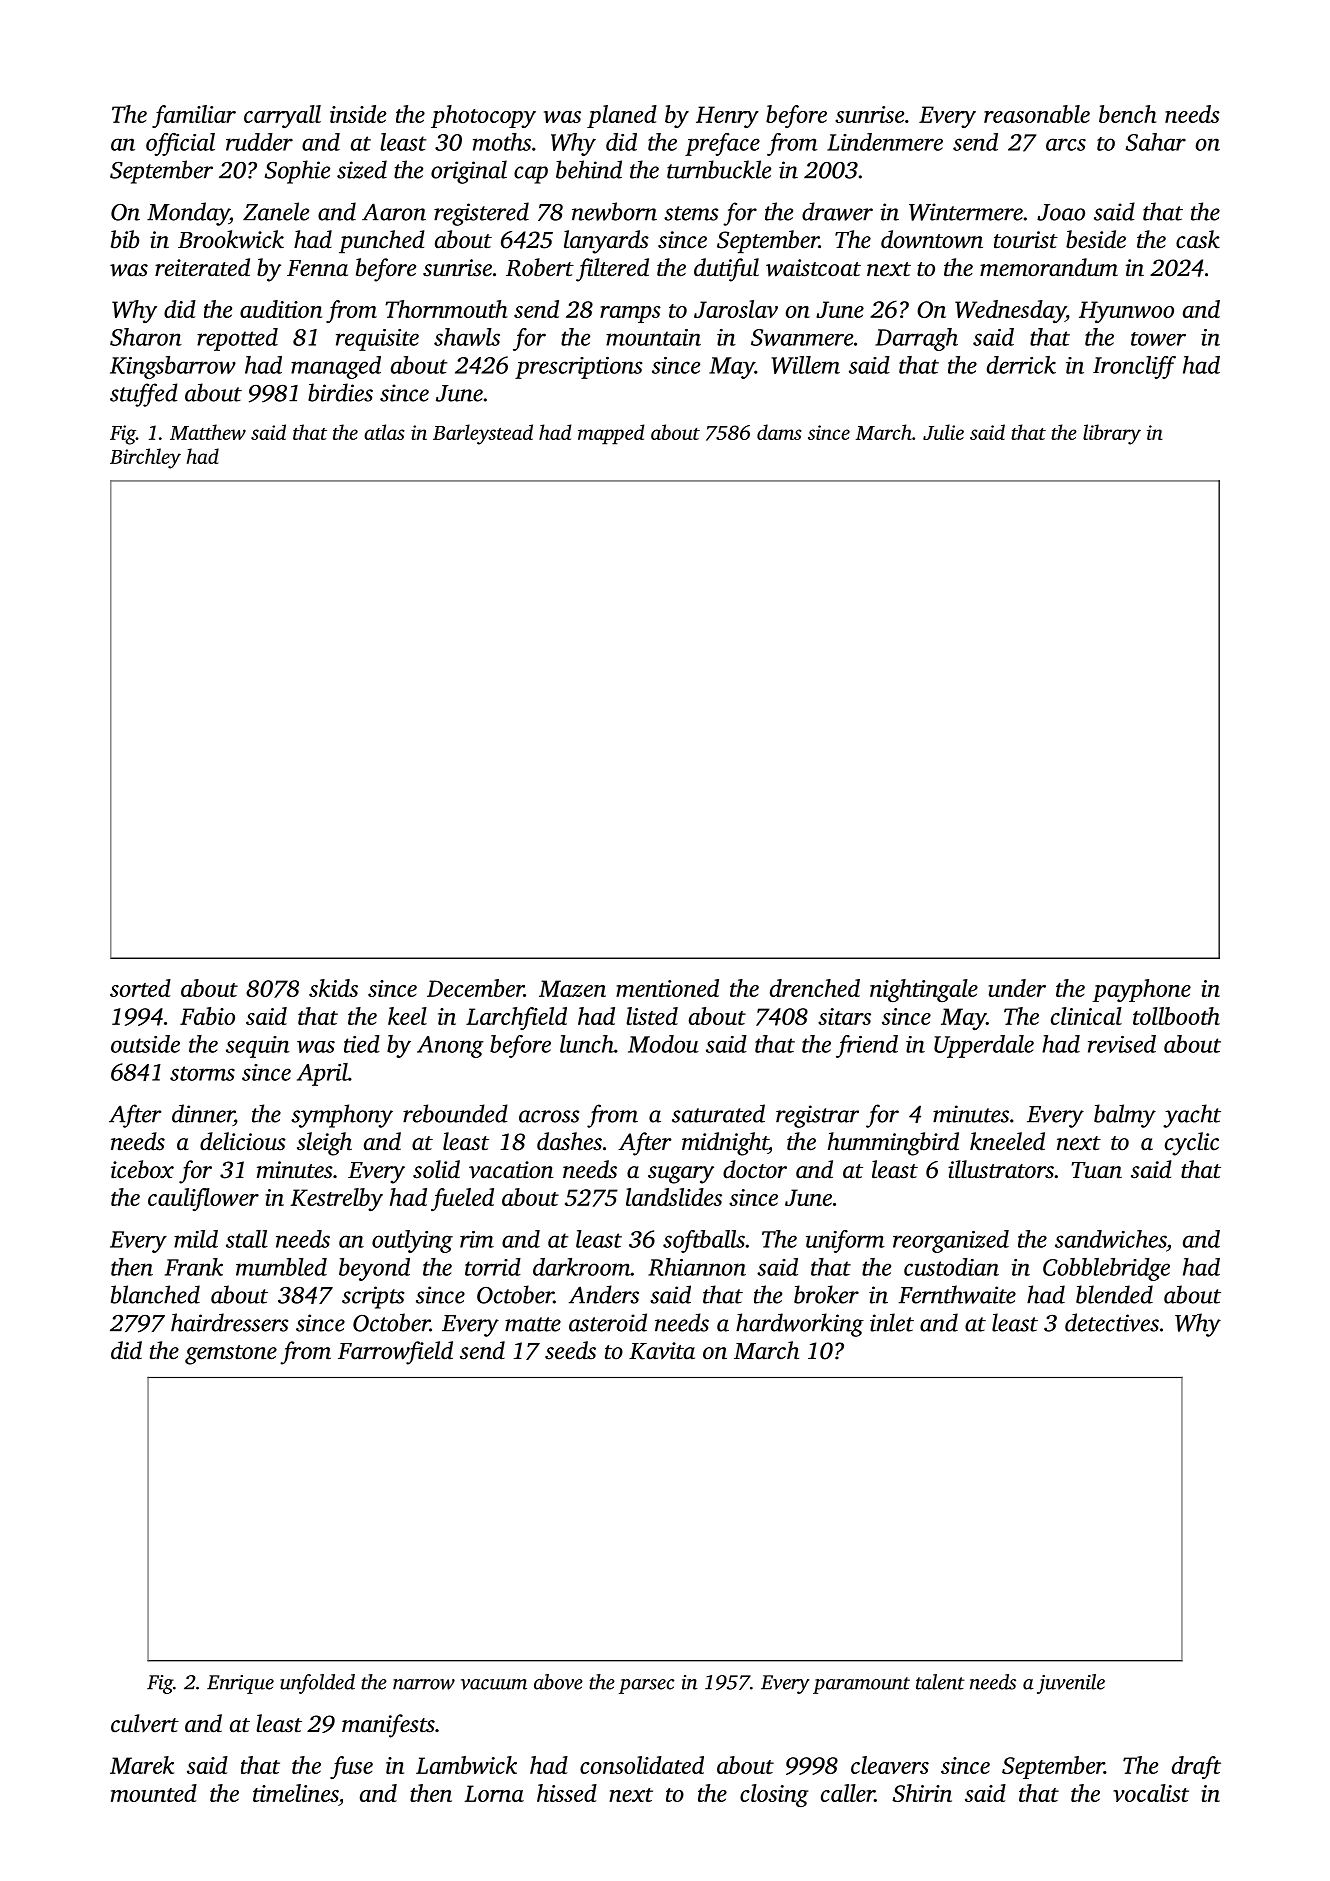 The width and height of the page is (1330, 1881). What do you see at coordinates (145, 1723) in the page?
I see `culvert` at bounding box center [145, 1723].
